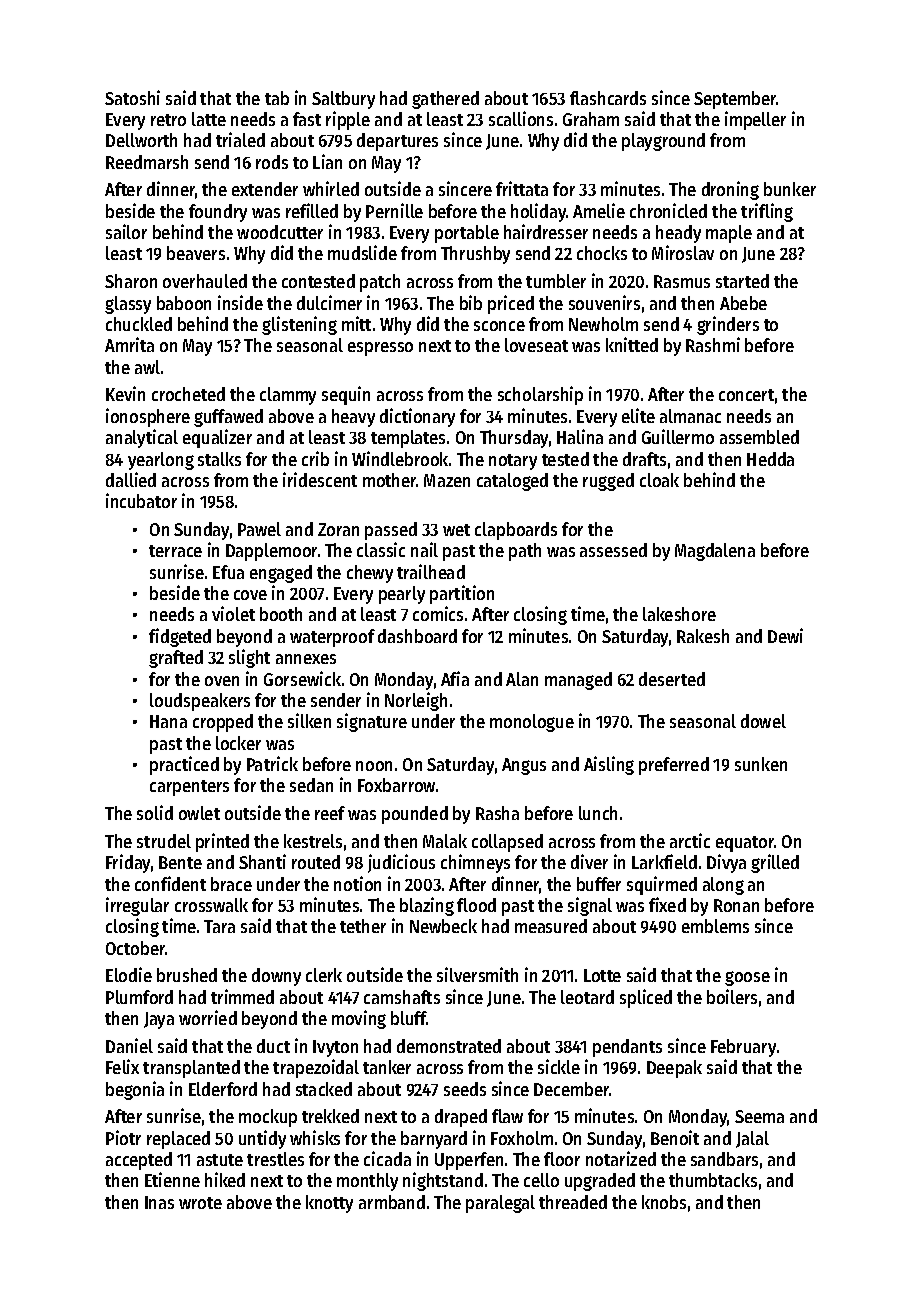 The height and width of the document is (1308, 924). What do you see at coordinates (367, 1182) in the document?
I see `monthly` at bounding box center [367, 1182].
